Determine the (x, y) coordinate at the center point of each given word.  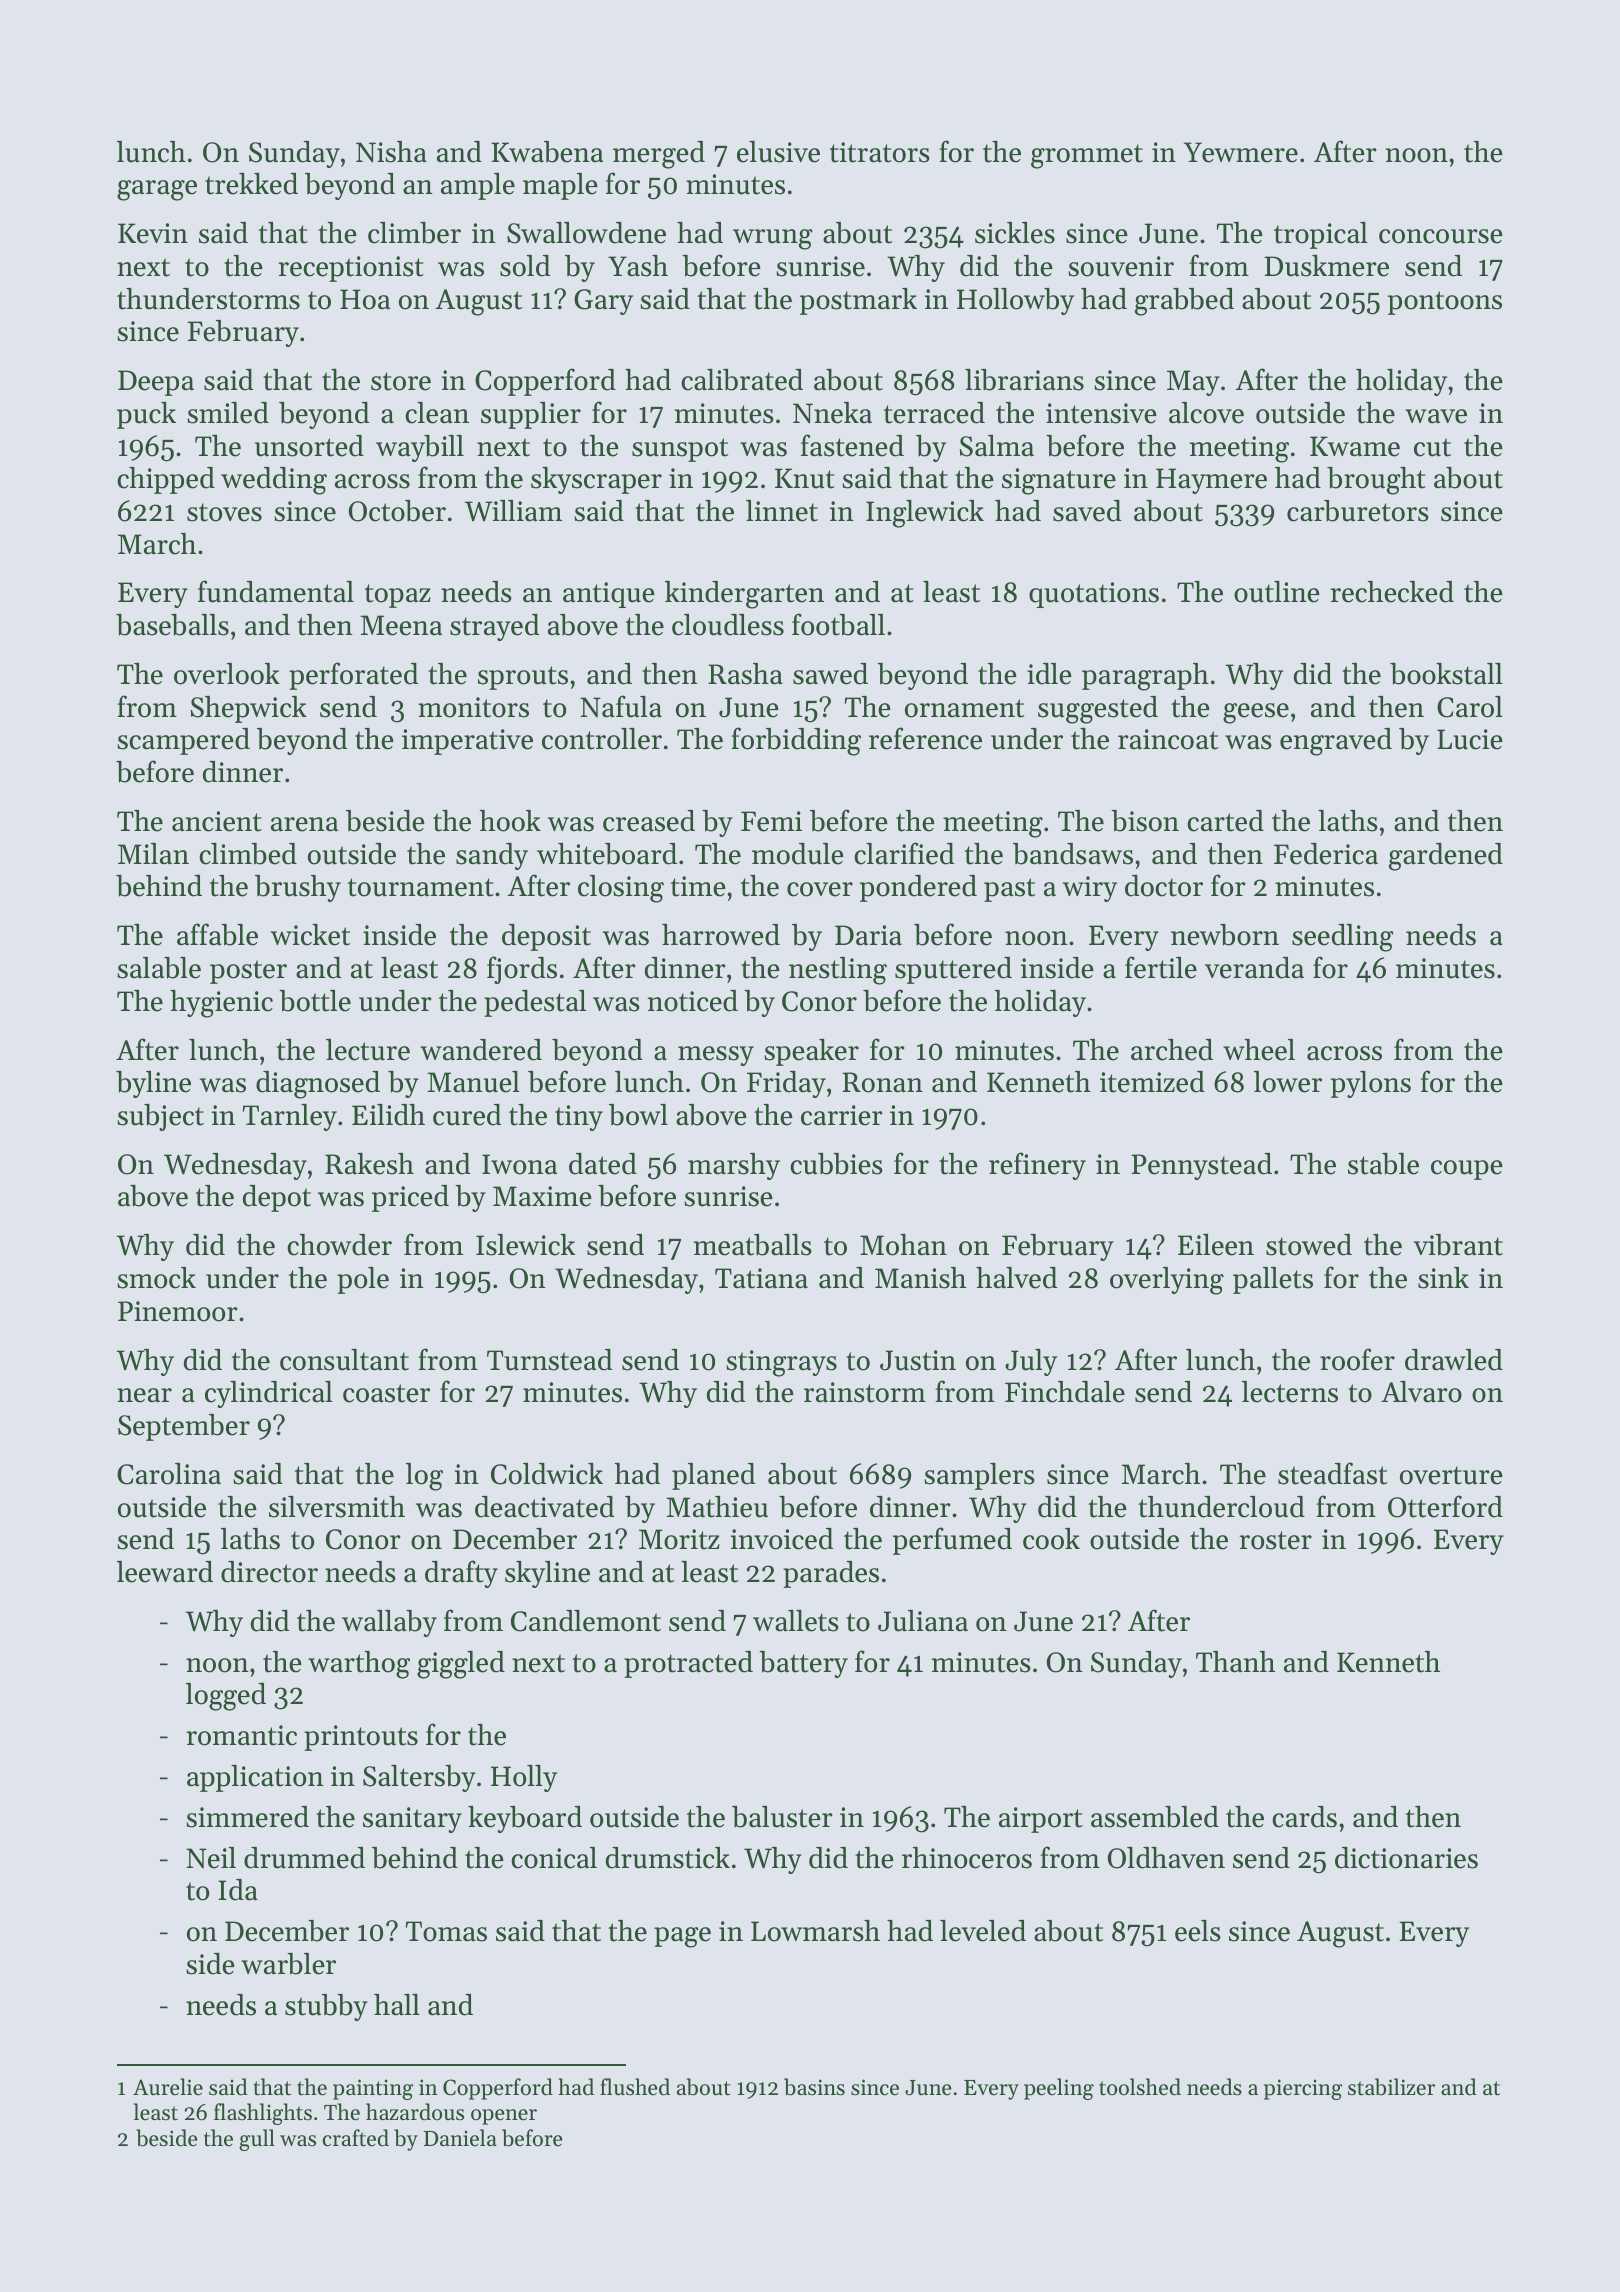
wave (1436, 416)
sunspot (680, 450)
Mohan (903, 1245)
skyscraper (596, 480)
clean (437, 413)
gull (257, 2140)
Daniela (460, 2138)
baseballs (172, 625)
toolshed (1140, 2087)
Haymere (1211, 481)
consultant (344, 1360)
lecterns (1290, 1392)
